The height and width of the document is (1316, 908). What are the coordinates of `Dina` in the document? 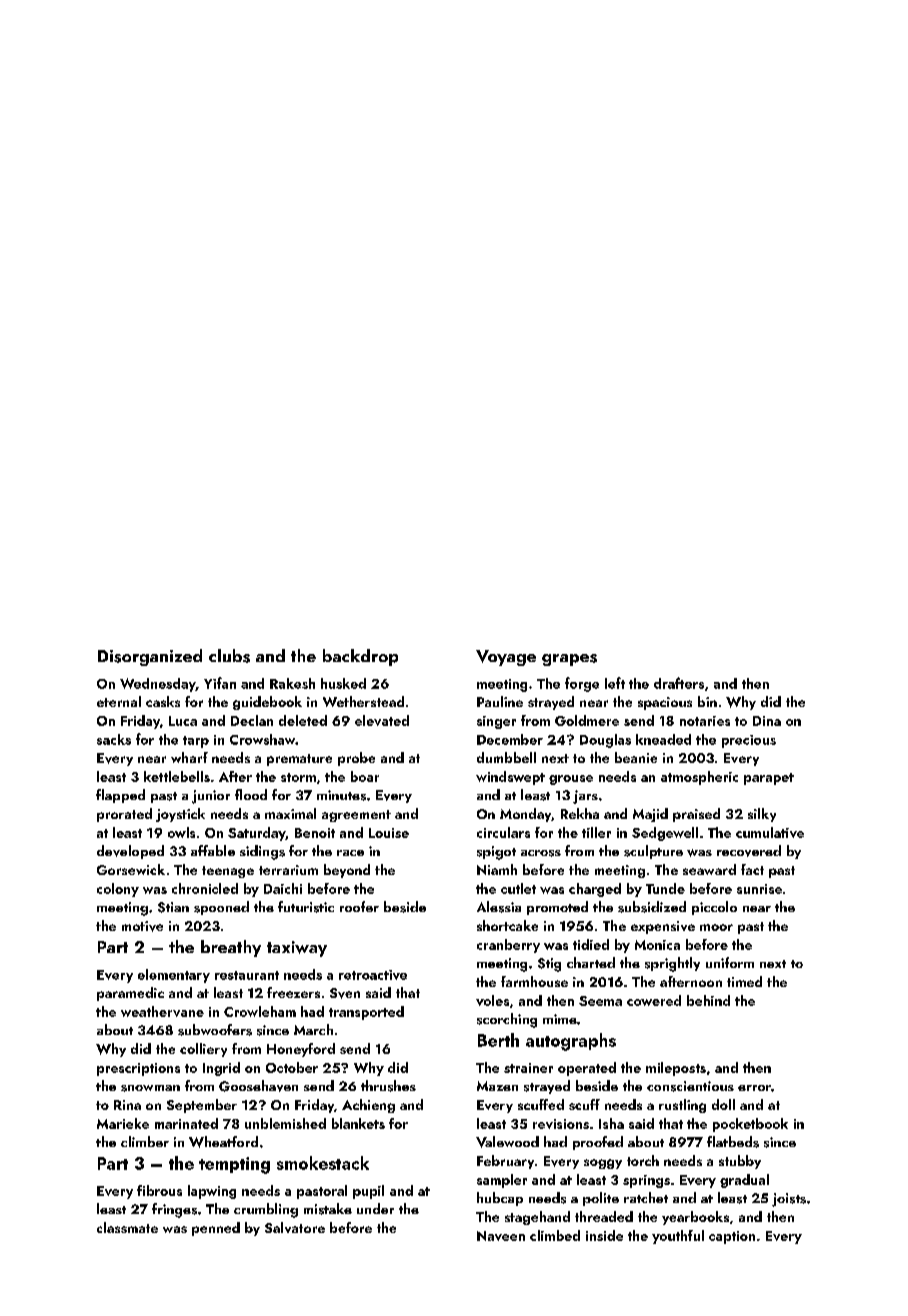 It's located at (767, 721).
